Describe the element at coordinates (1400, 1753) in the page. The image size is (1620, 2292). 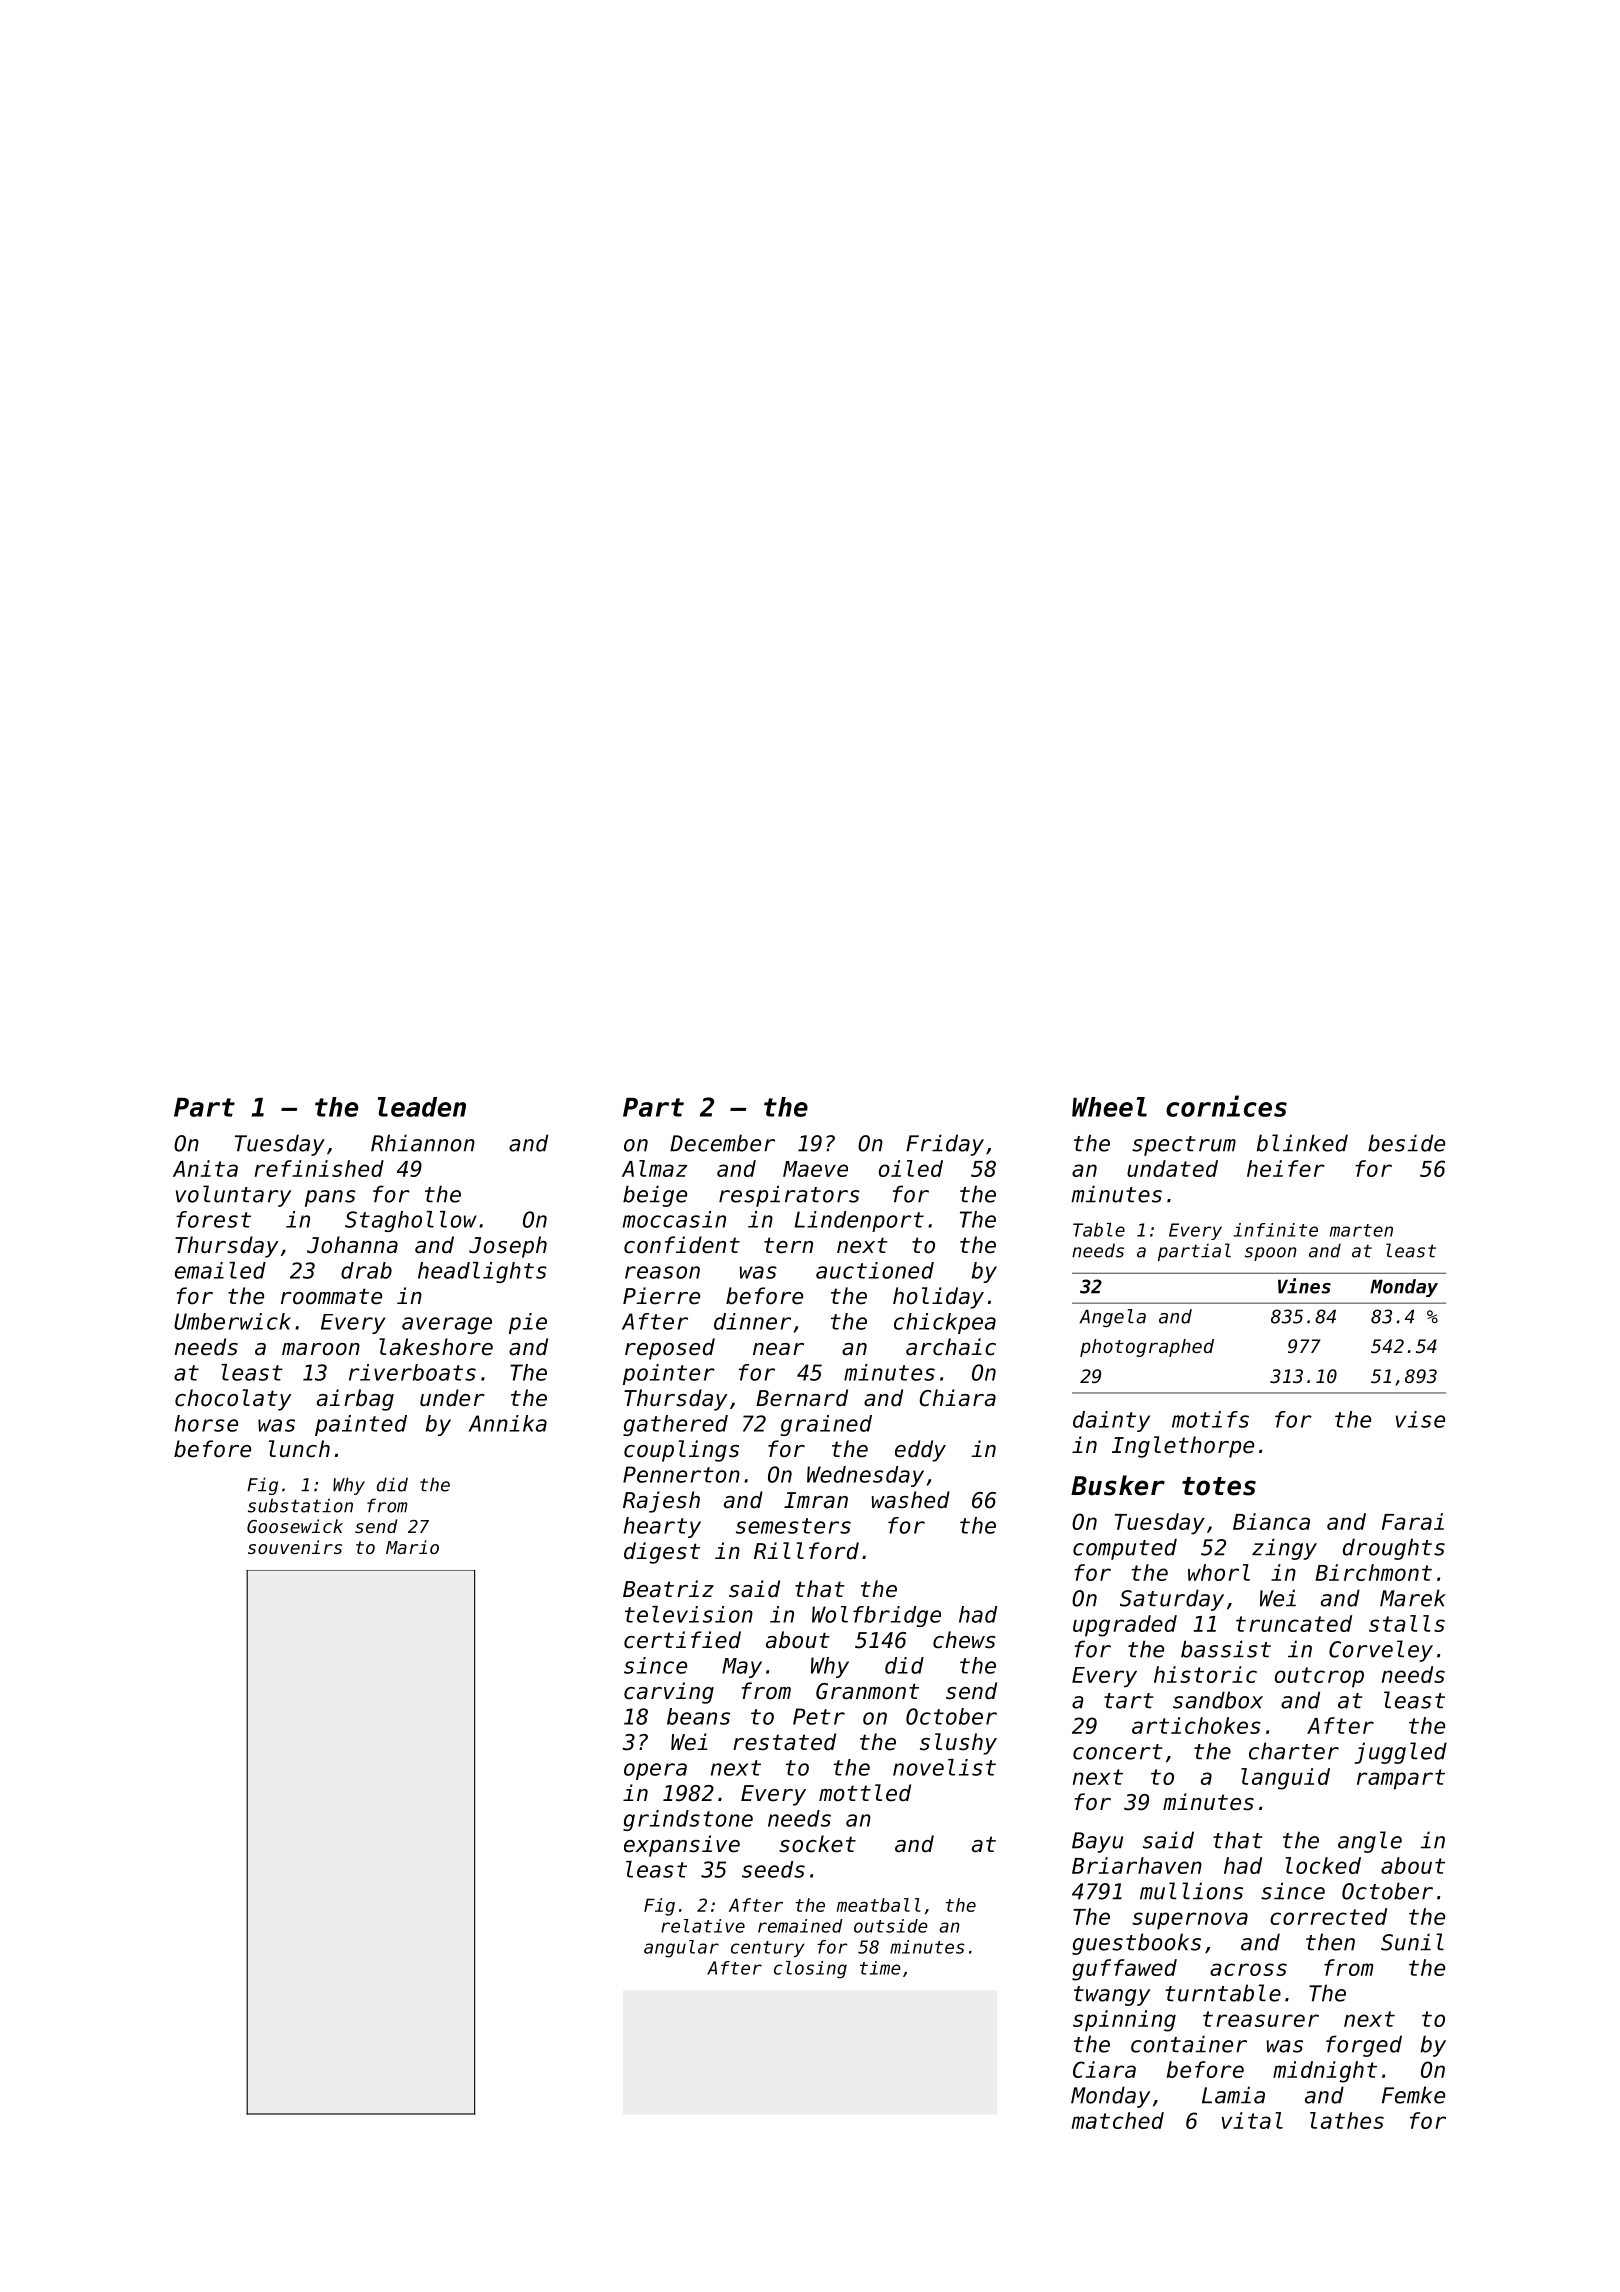
I see `juggled` at that location.
